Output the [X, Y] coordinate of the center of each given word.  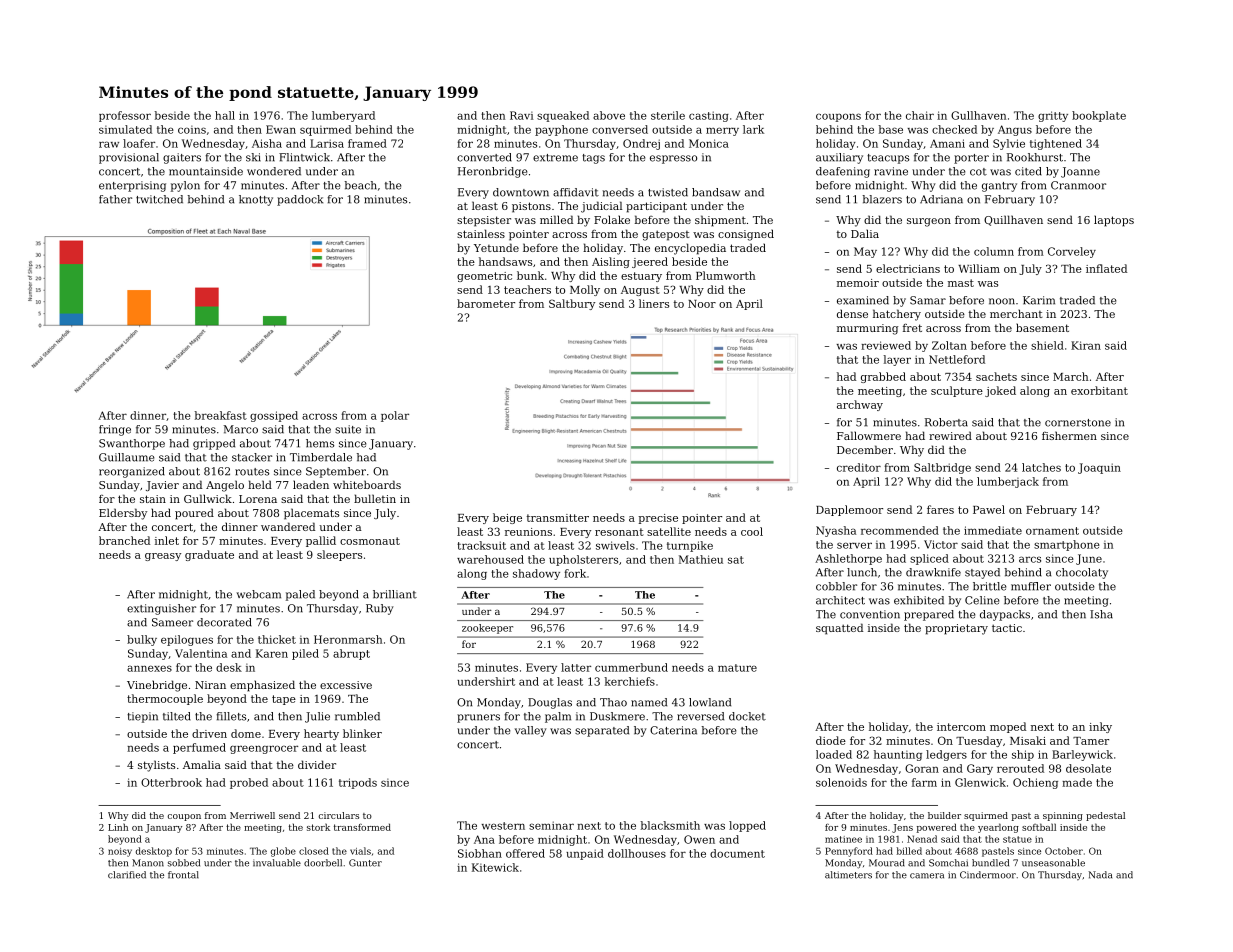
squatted [839, 629]
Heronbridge [492, 172]
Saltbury [572, 304]
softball [1039, 827]
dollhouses [637, 853]
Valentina [201, 653]
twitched [159, 199]
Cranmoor [1078, 185]
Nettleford [957, 359]
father [115, 199]
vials [360, 851]
